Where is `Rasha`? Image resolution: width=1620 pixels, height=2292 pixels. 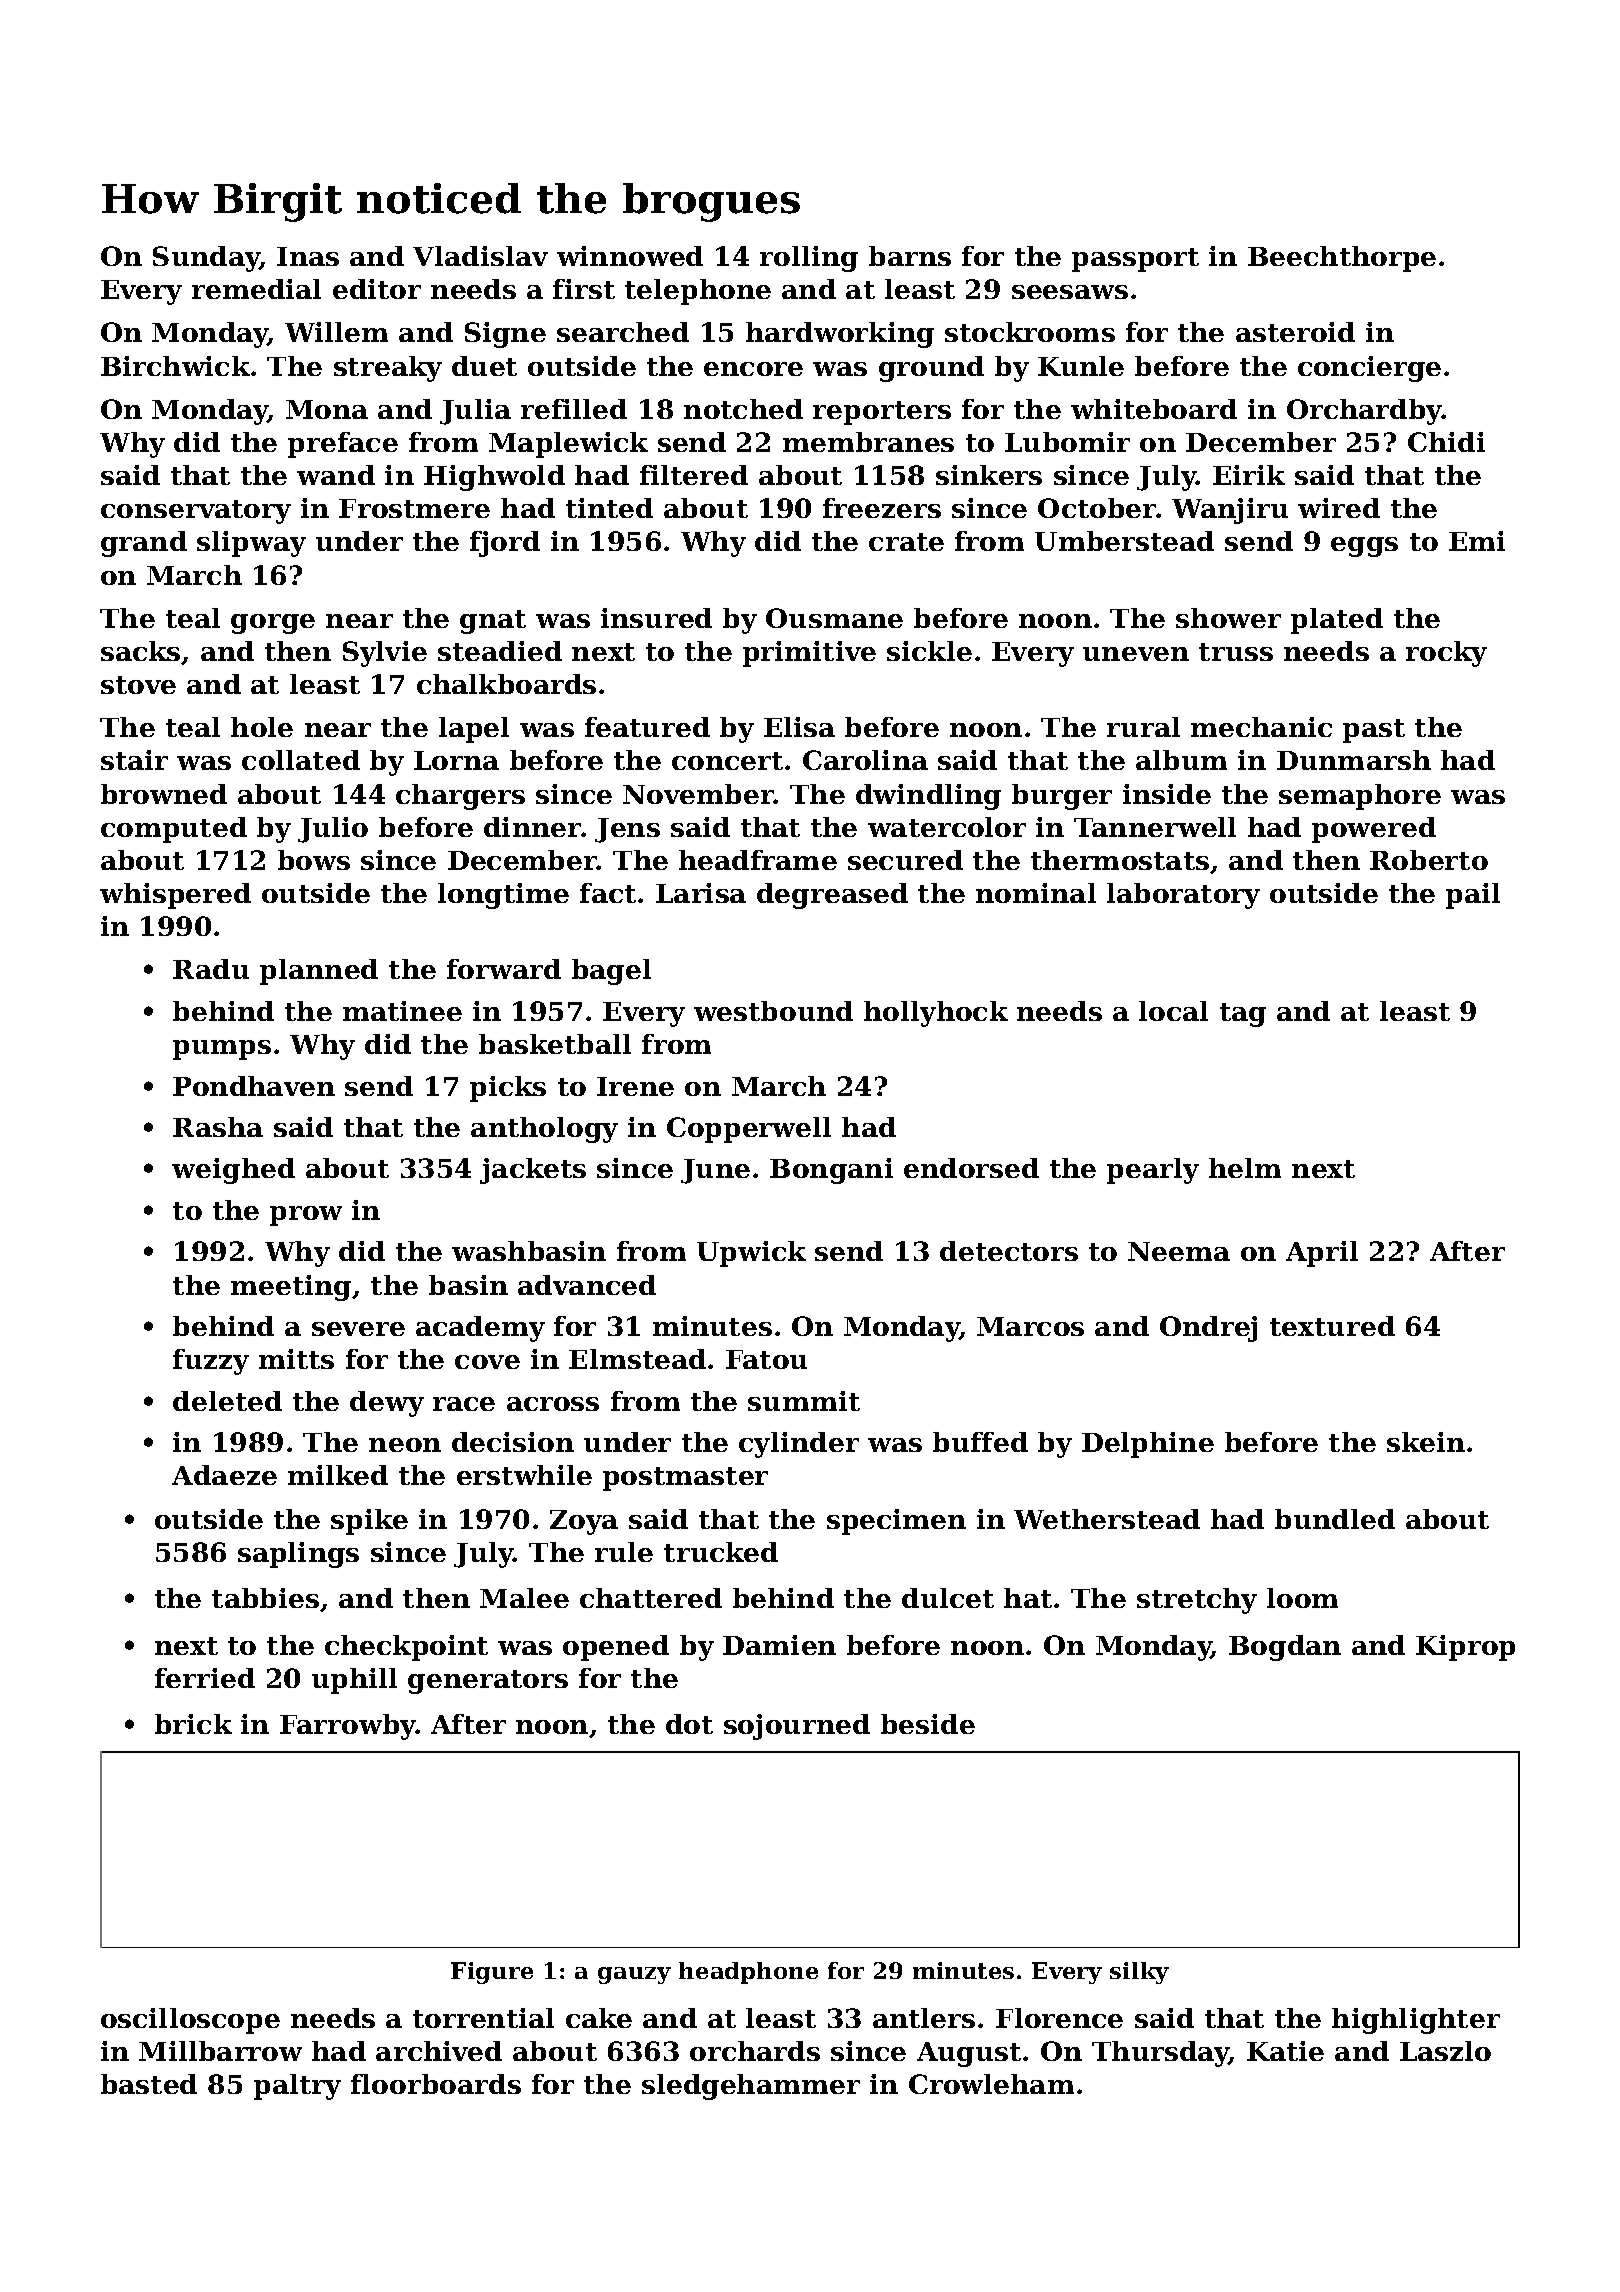
Rasha is located at coordinates (218, 1127).
